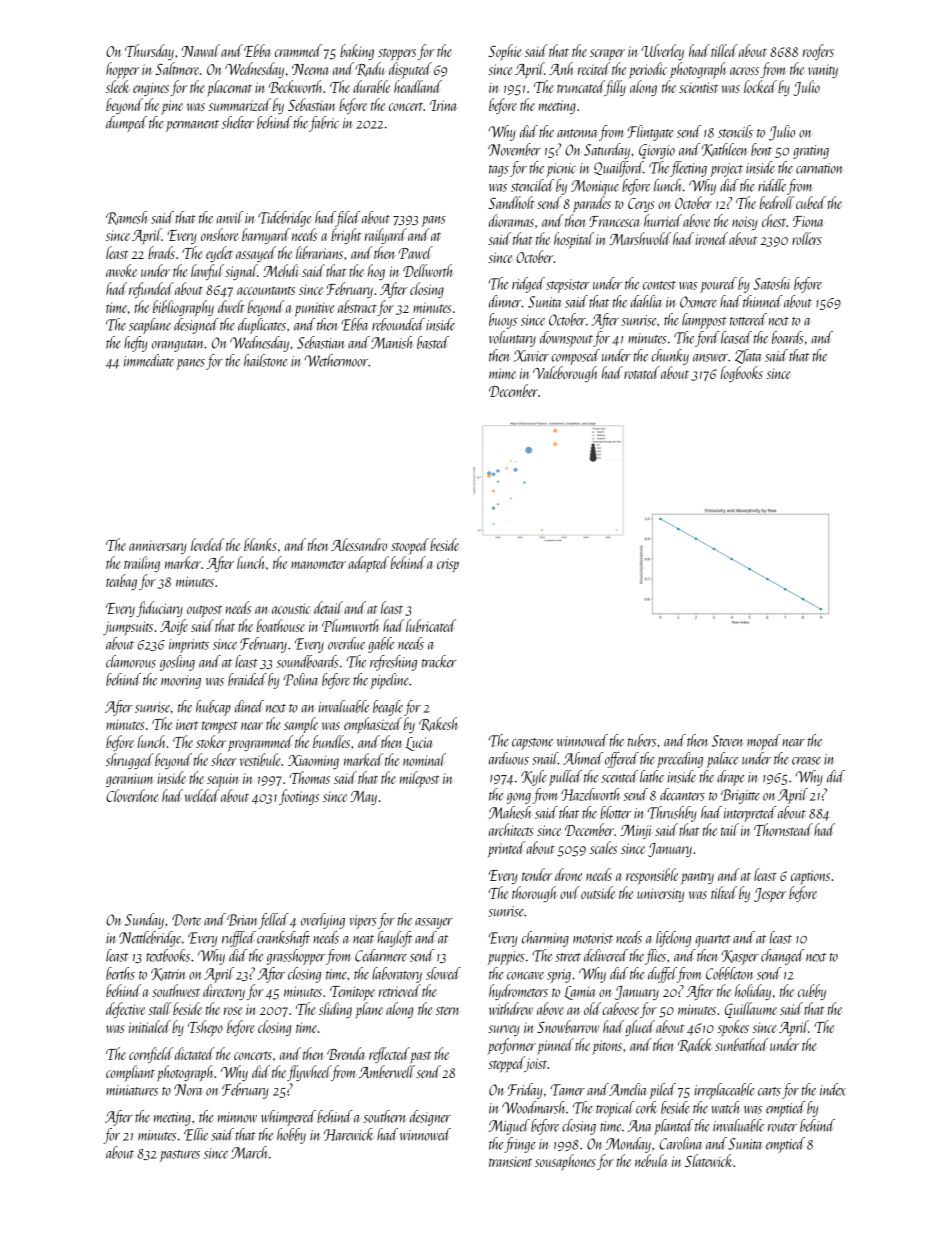  What do you see at coordinates (811, 152) in the document?
I see `grating` at bounding box center [811, 152].
